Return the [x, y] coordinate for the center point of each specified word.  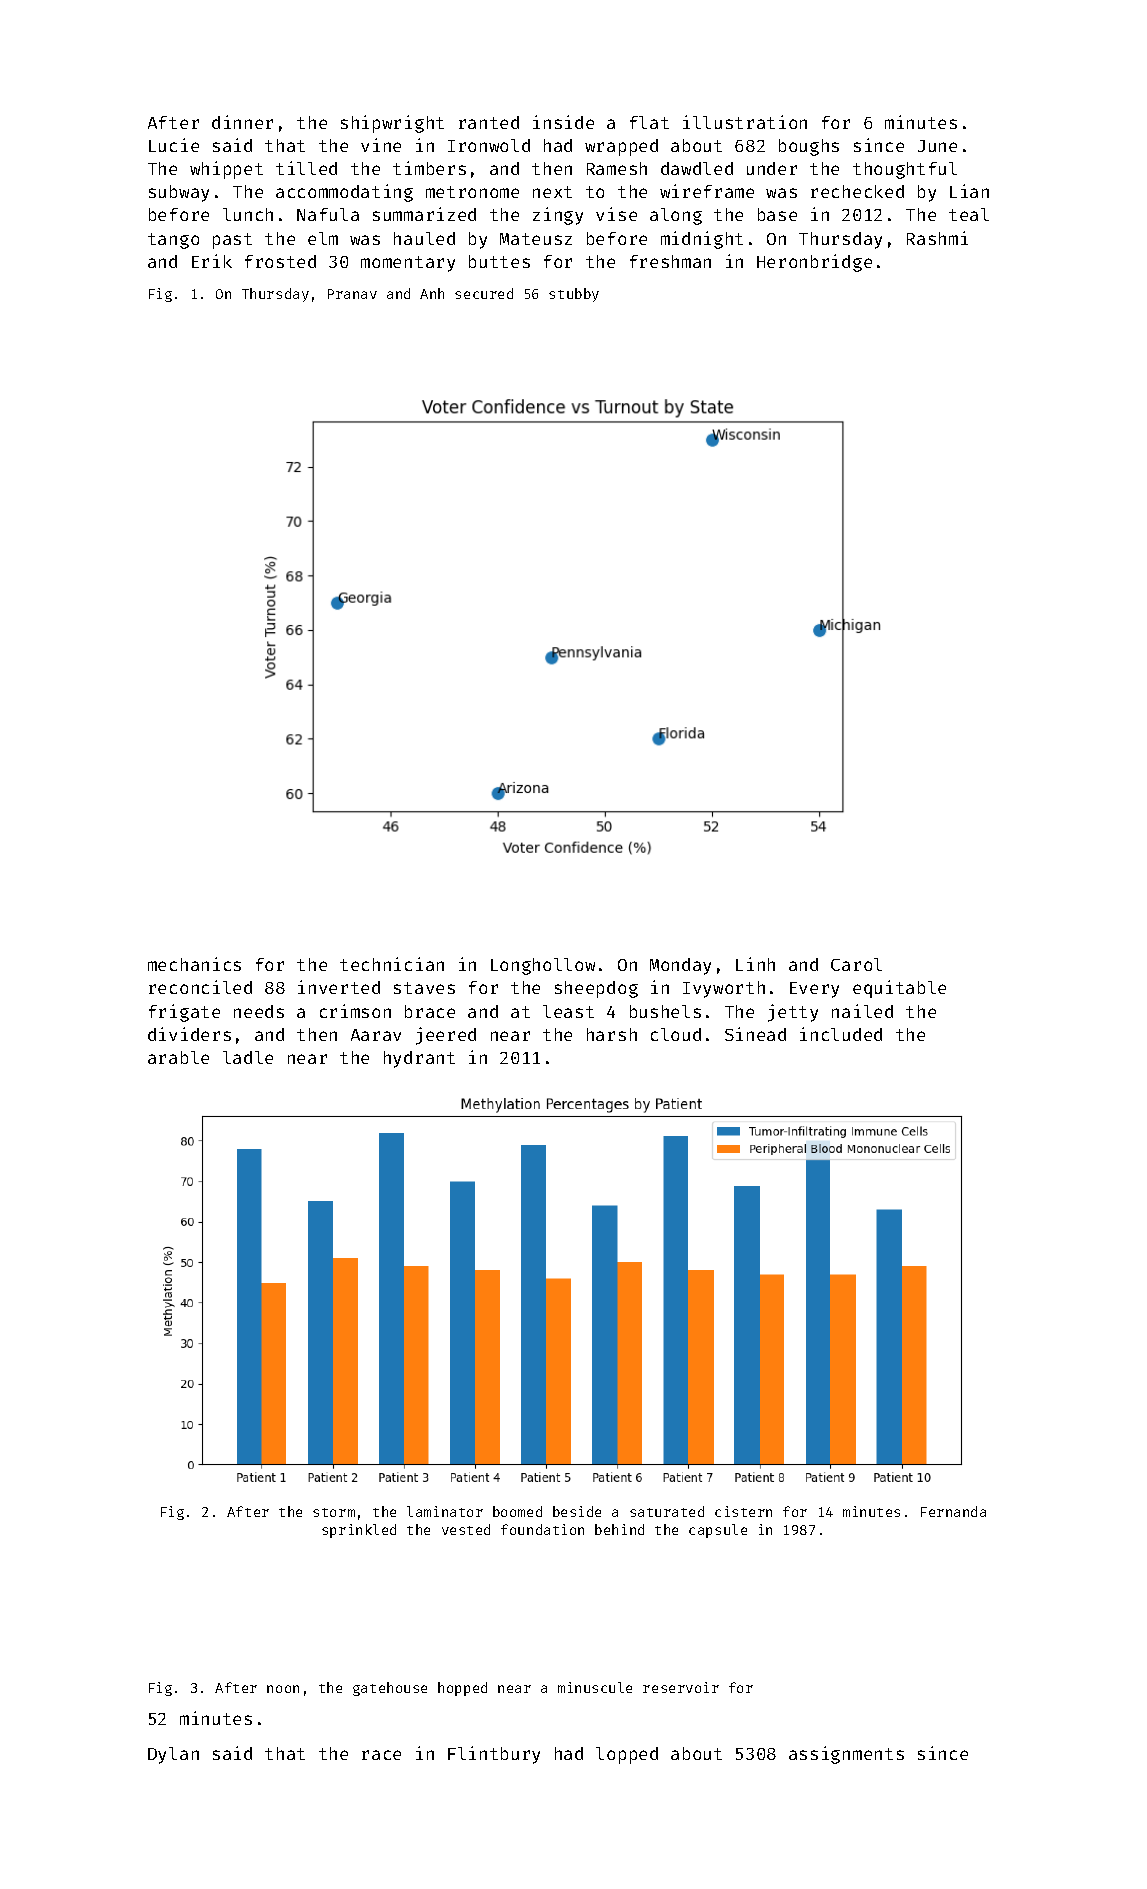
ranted [489, 122]
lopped [627, 1755]
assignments [846, 1755]
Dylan [173, 1755]
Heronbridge [814, 263]
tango [173, 241]
